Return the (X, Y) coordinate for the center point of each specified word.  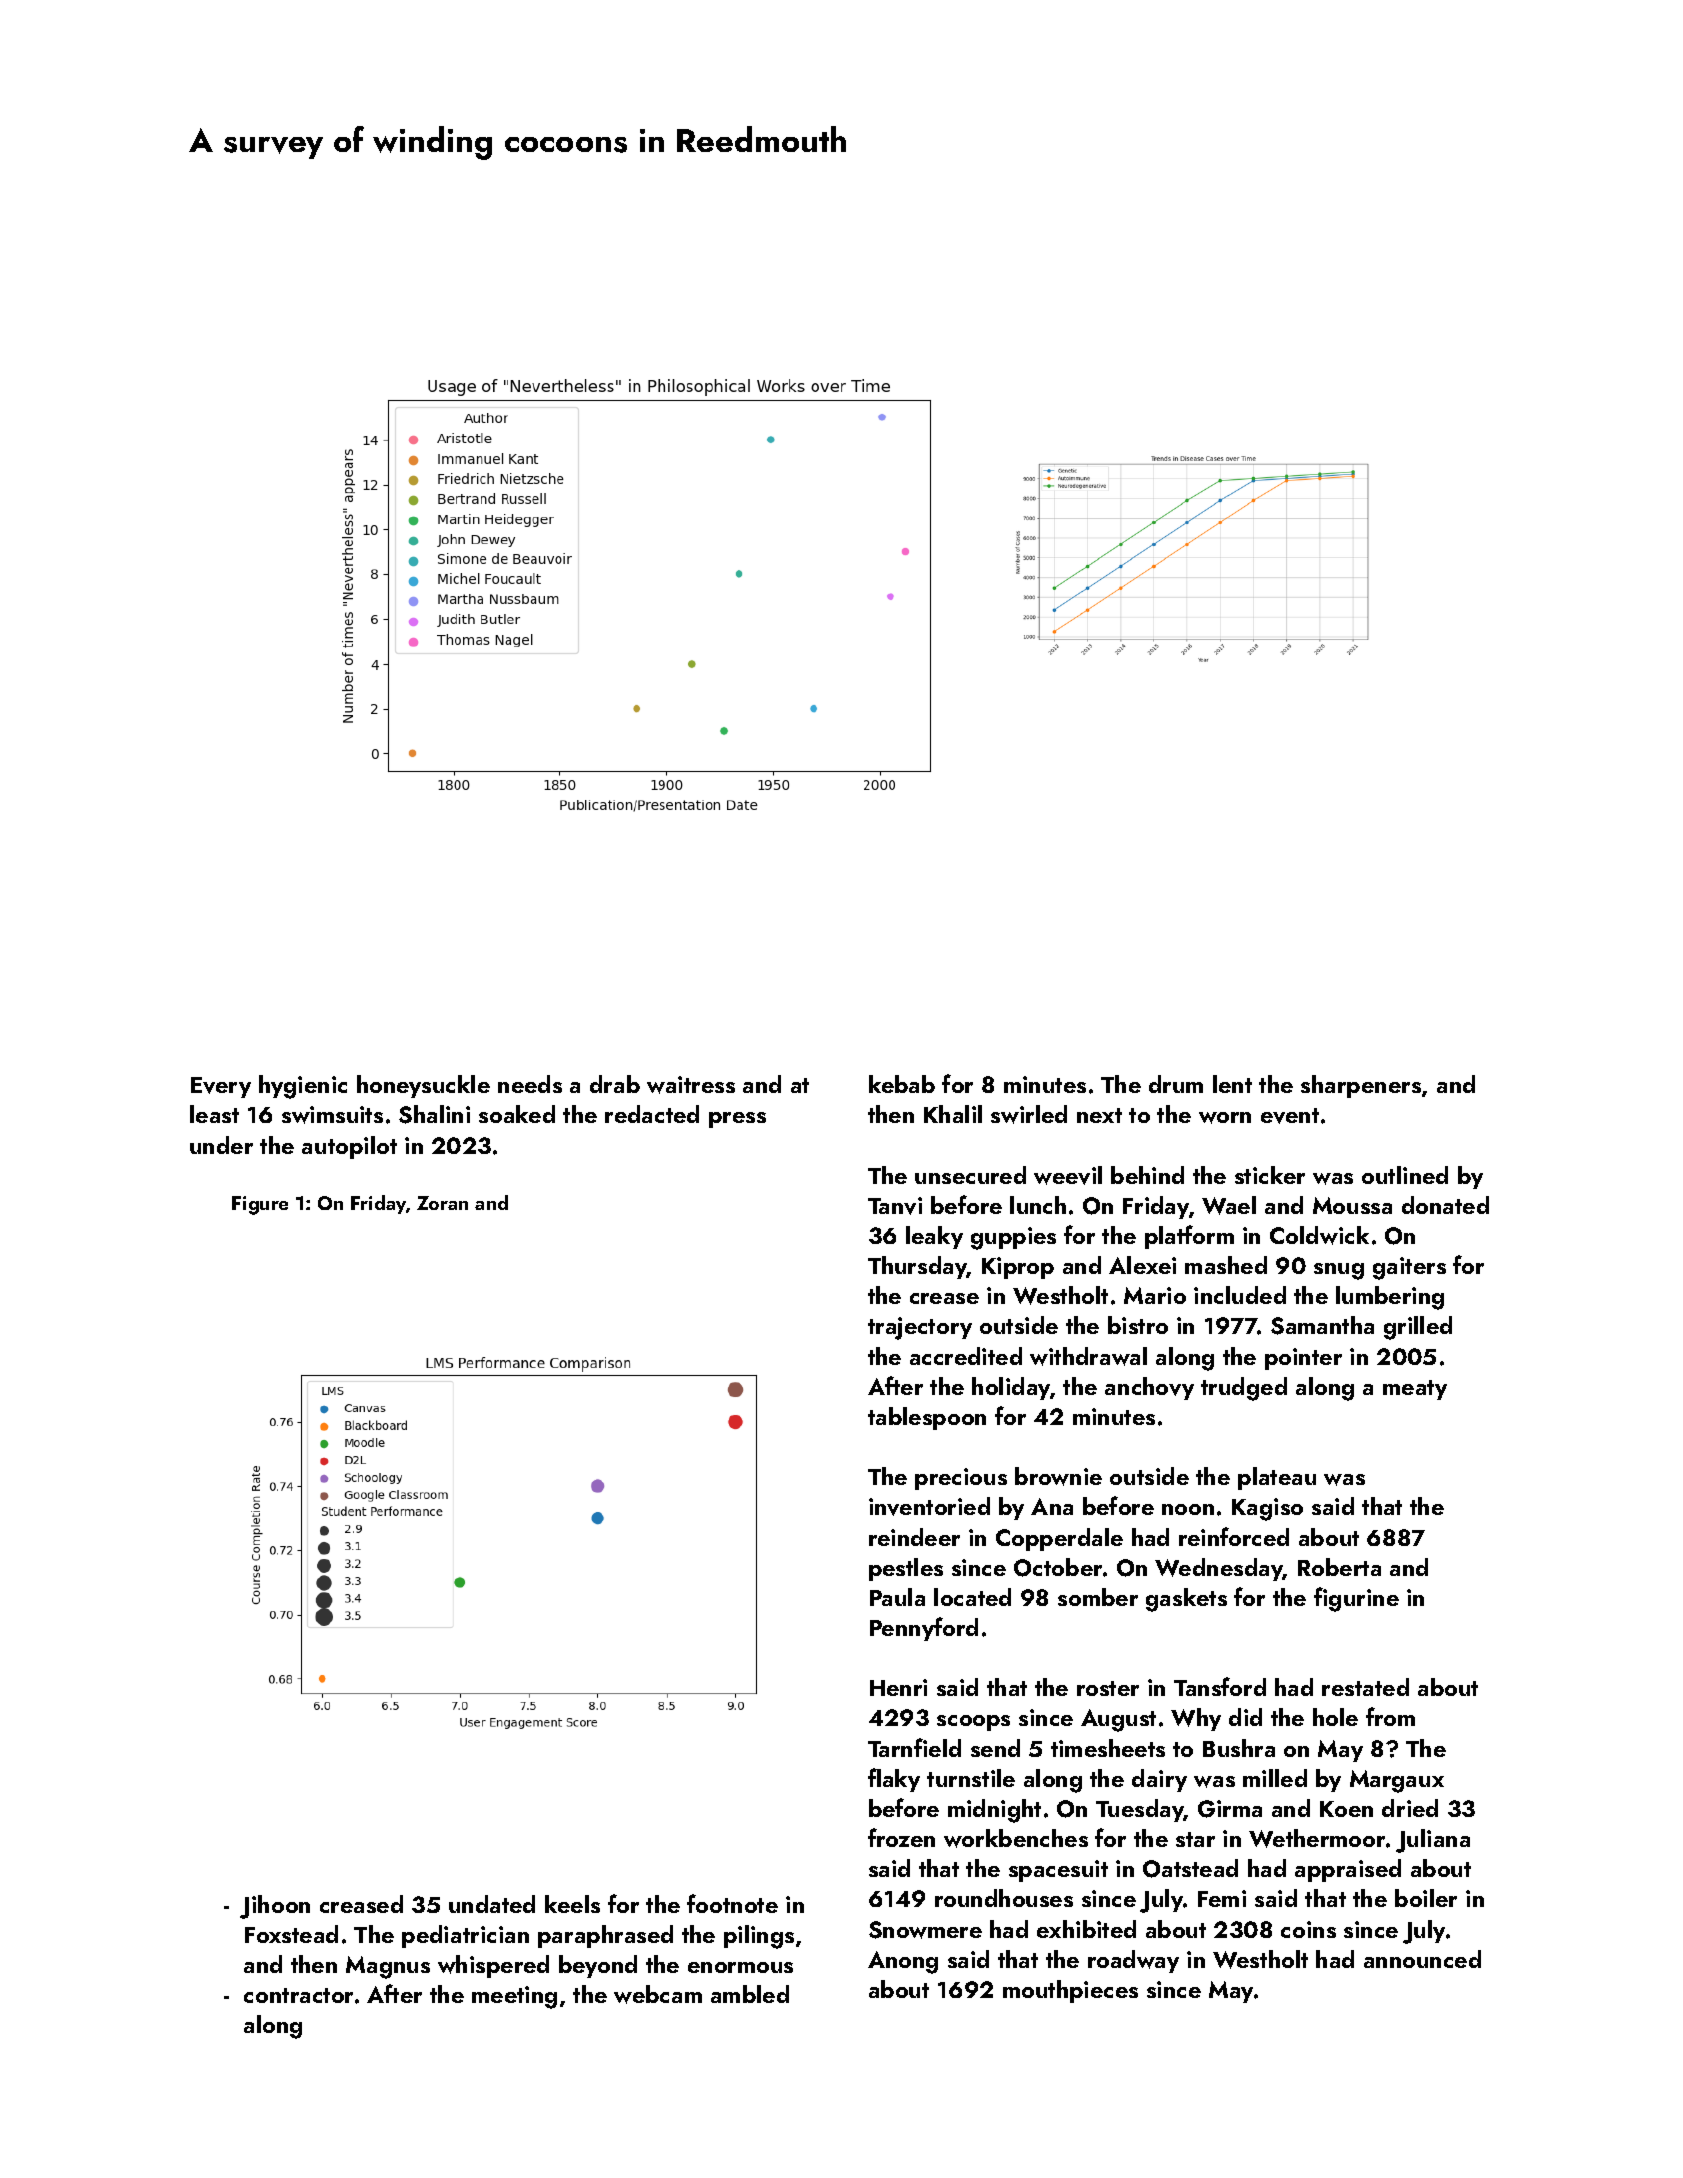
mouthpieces (1070, 1991)
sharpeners (1361, 1086)
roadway (1133, 1961)
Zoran (442, 1203)
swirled (1029, 1114)
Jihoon (275, 1907)
